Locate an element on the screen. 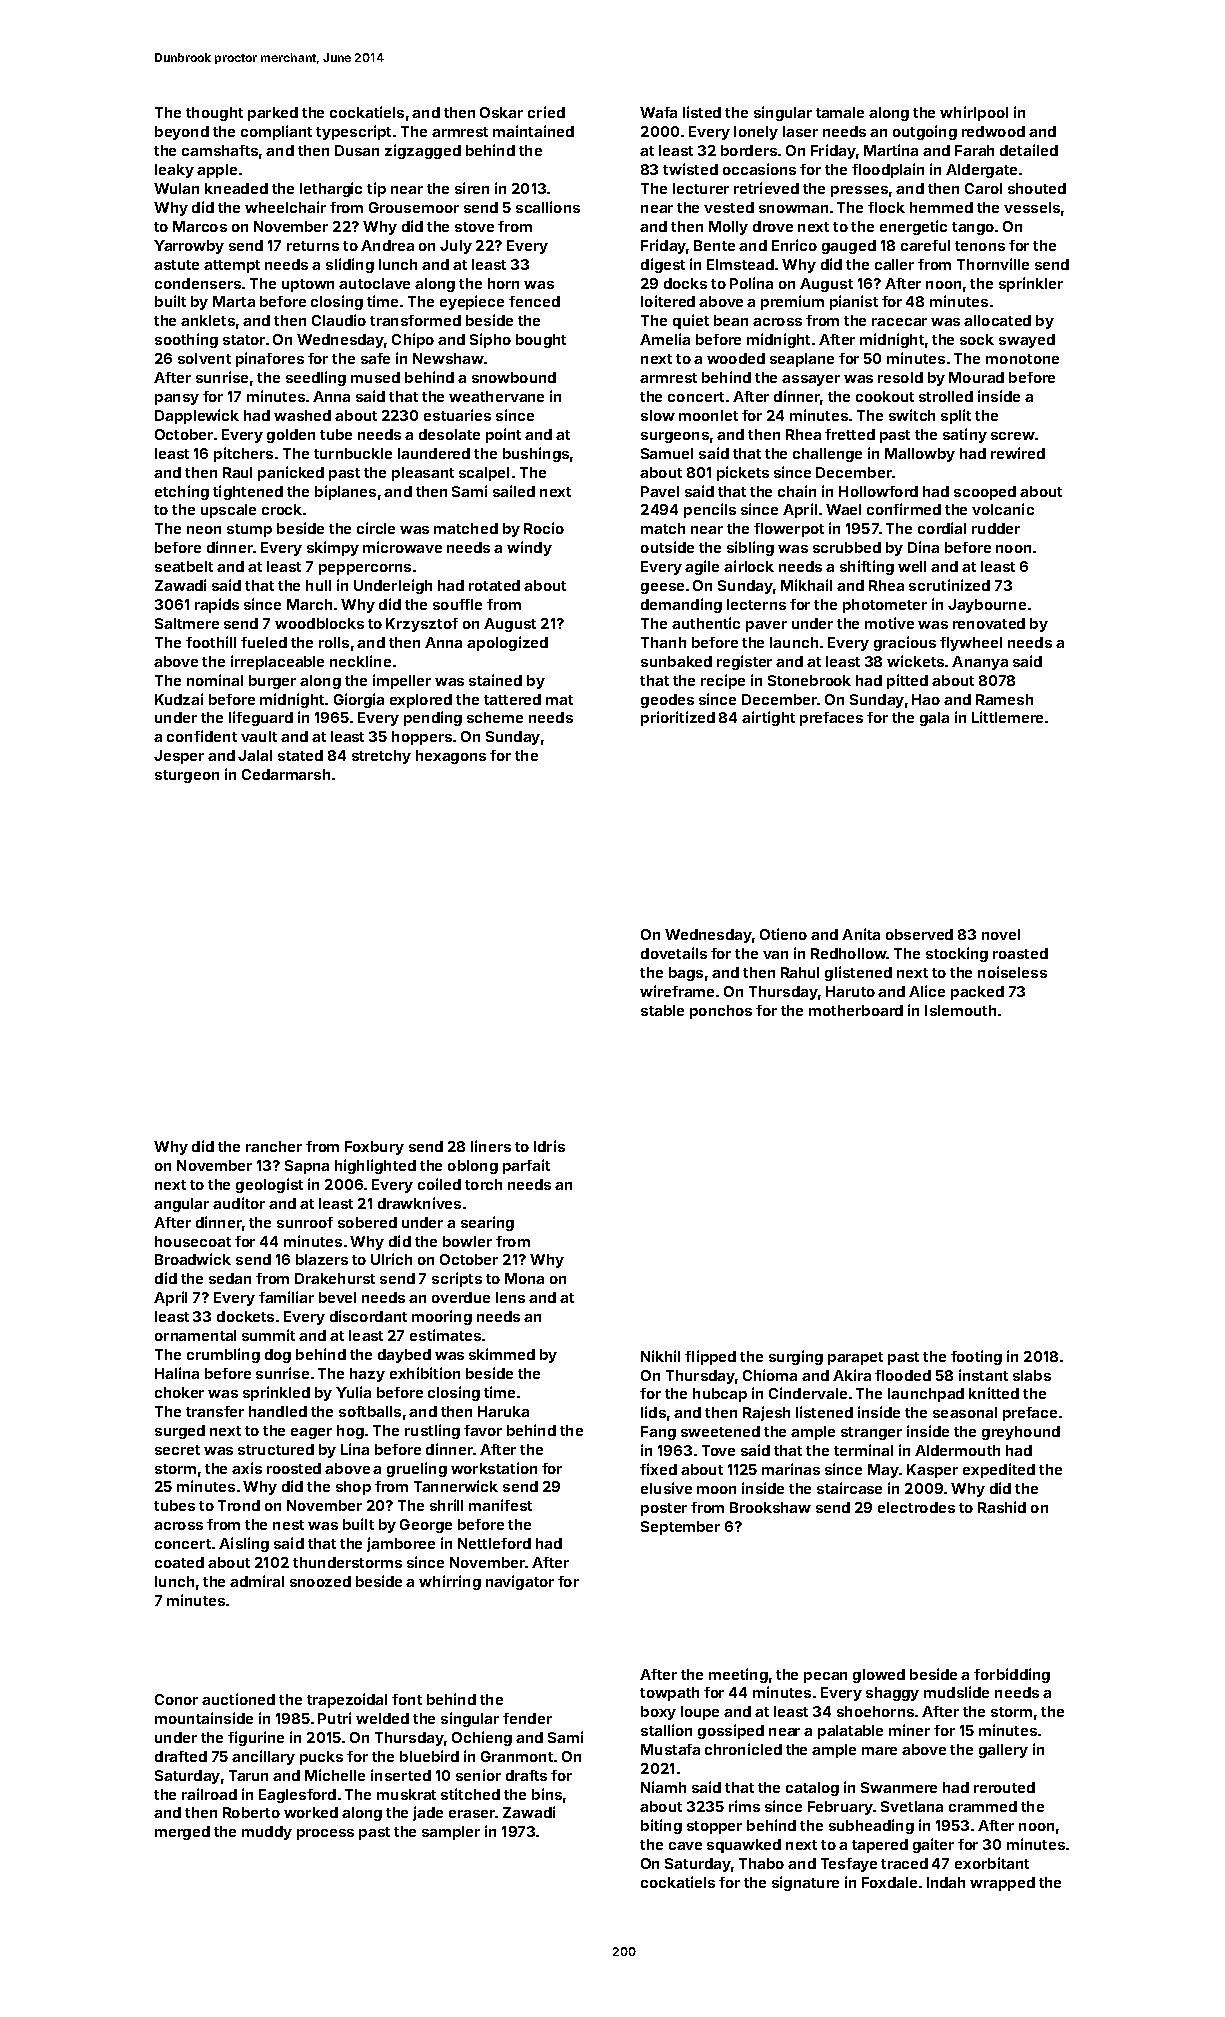 The height and width of the screenshot is (2017, 1225). parked is located at coordinates (273, 114).
